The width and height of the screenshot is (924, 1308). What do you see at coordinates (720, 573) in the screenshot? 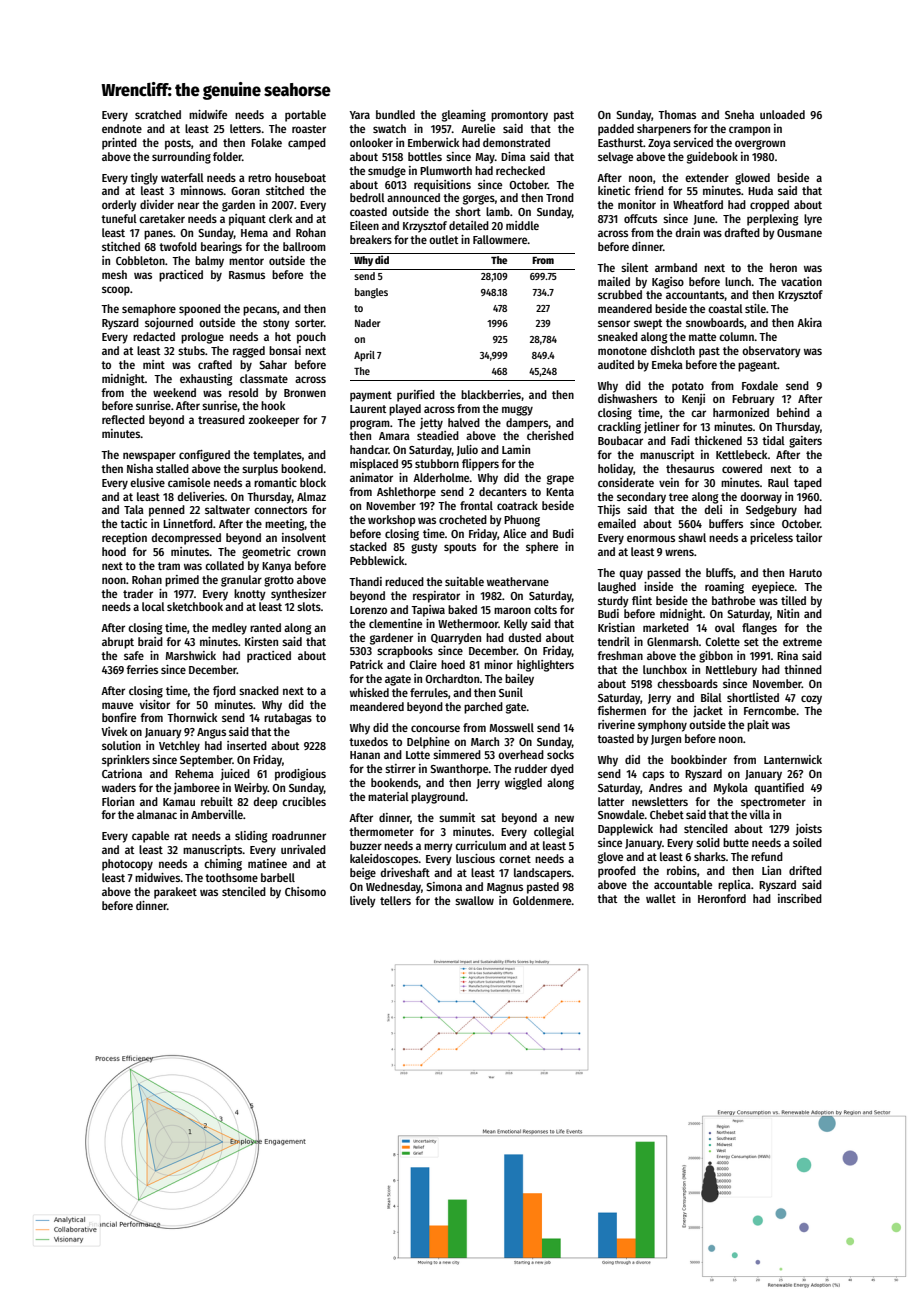
I see `bluffs` at bounding box center [720, 573].
